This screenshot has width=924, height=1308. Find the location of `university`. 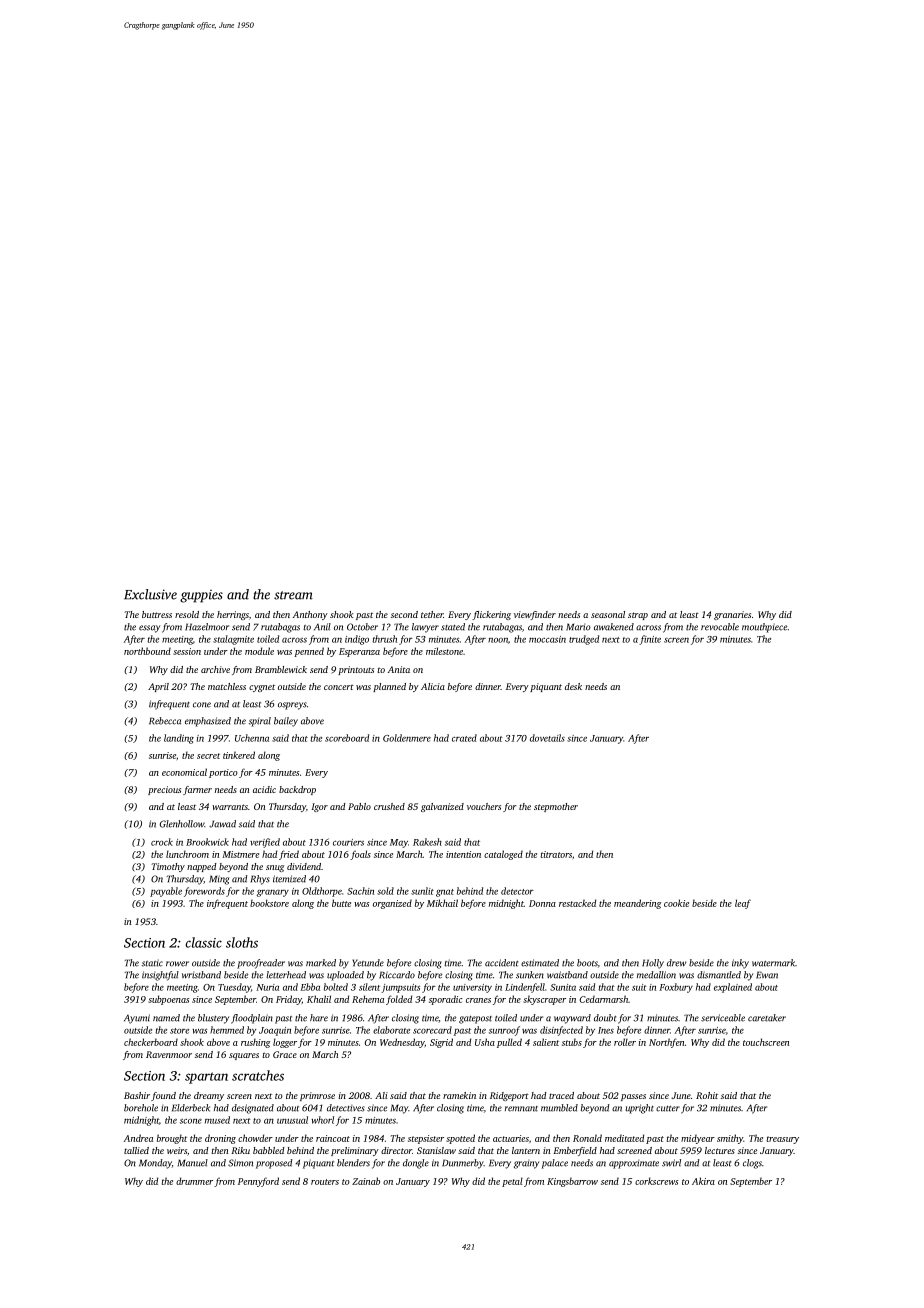

university is located at coordinates (472, 988).
